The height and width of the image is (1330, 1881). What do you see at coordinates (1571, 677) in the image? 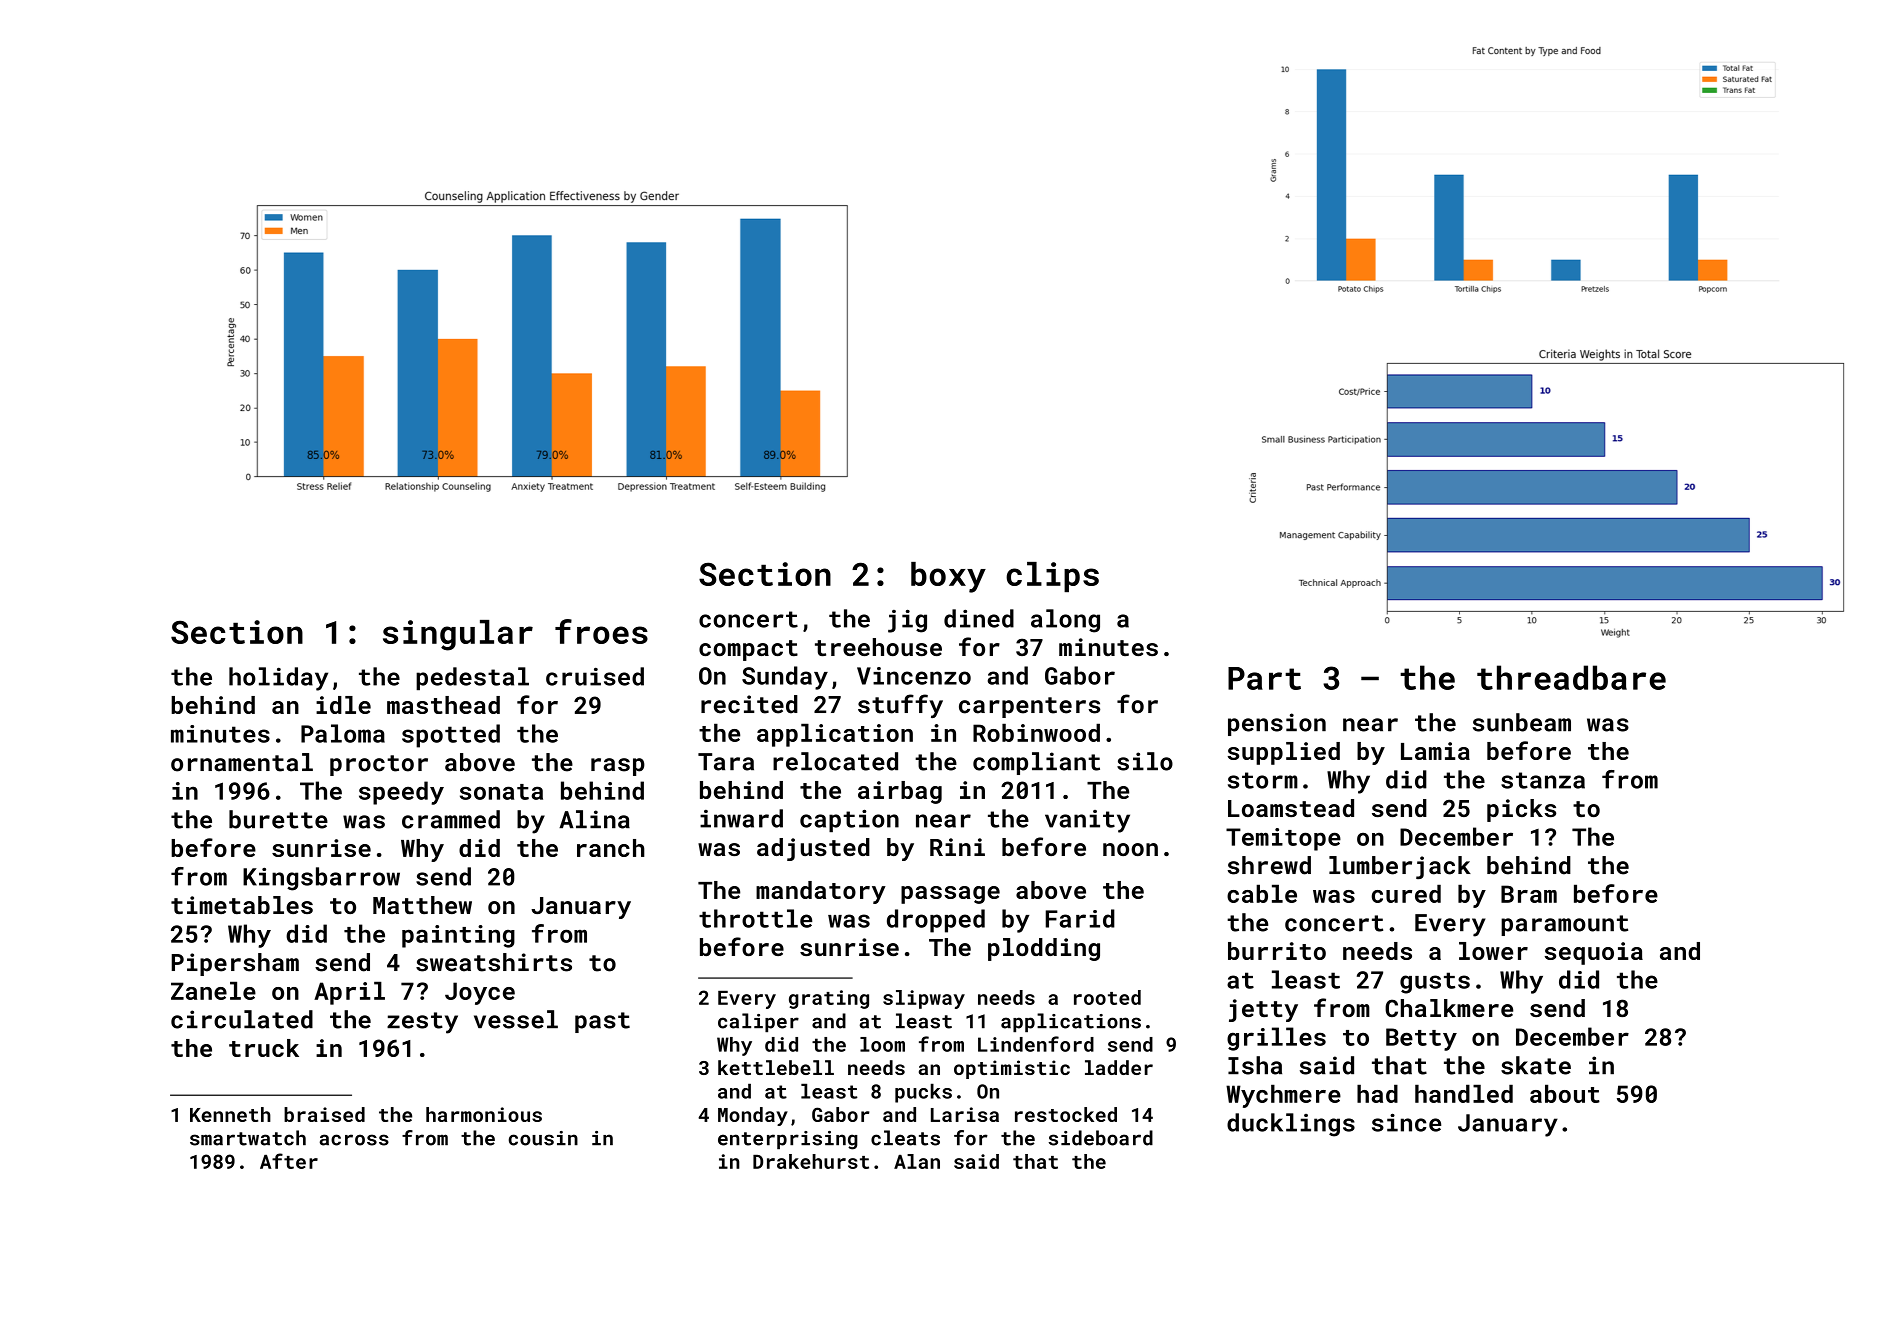
I see `threadbare` at bounding box center [1571, 677].
